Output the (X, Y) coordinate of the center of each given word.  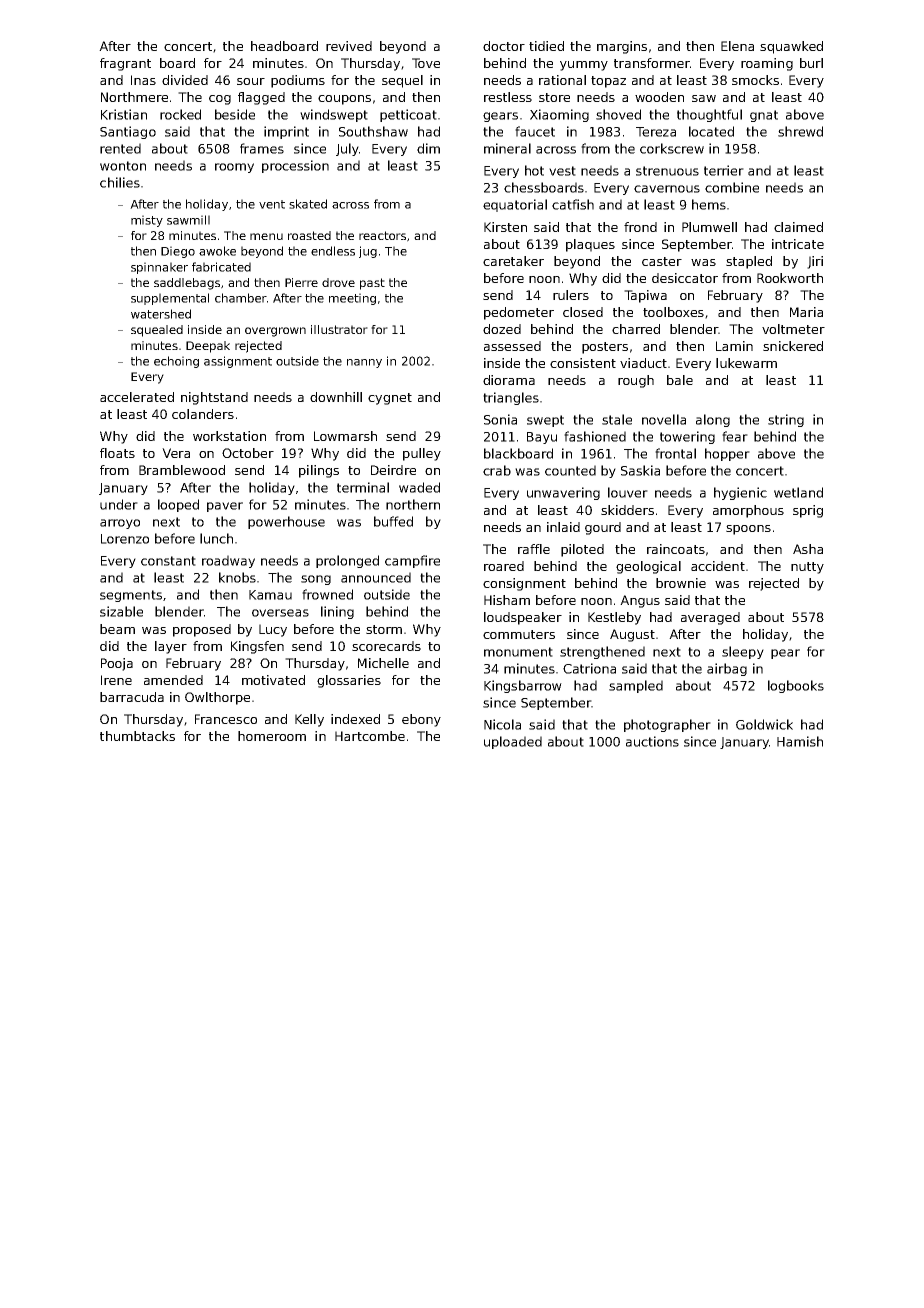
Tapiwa (645, 296)
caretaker (513, 261)
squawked (791, 47)
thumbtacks (137, 736)
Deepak (208, 347)
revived (349, 46)
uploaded (513, 742)
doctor (504, 46)
